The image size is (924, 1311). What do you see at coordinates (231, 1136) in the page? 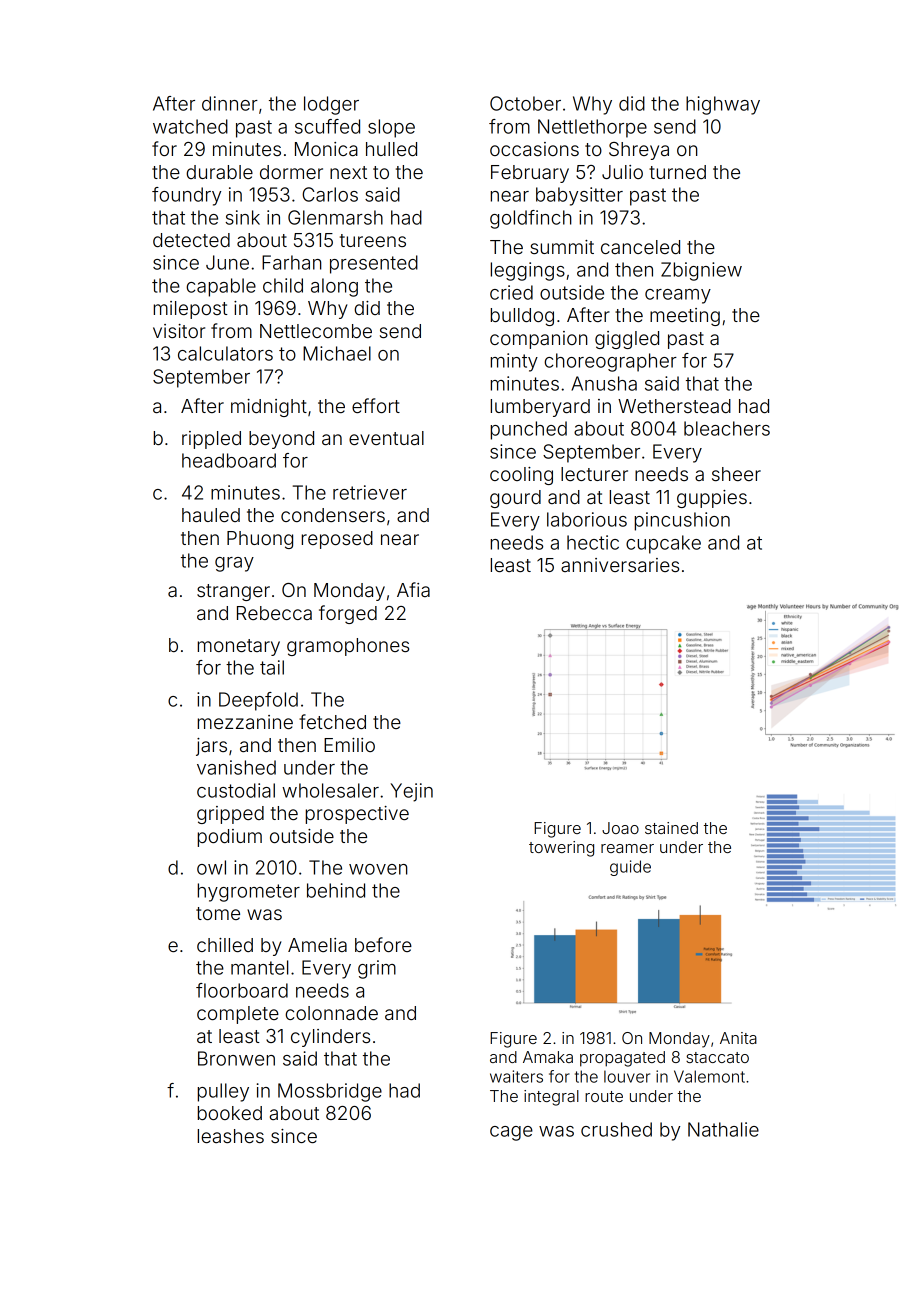
I see `leashes` at bounding box center [231, 1136].
